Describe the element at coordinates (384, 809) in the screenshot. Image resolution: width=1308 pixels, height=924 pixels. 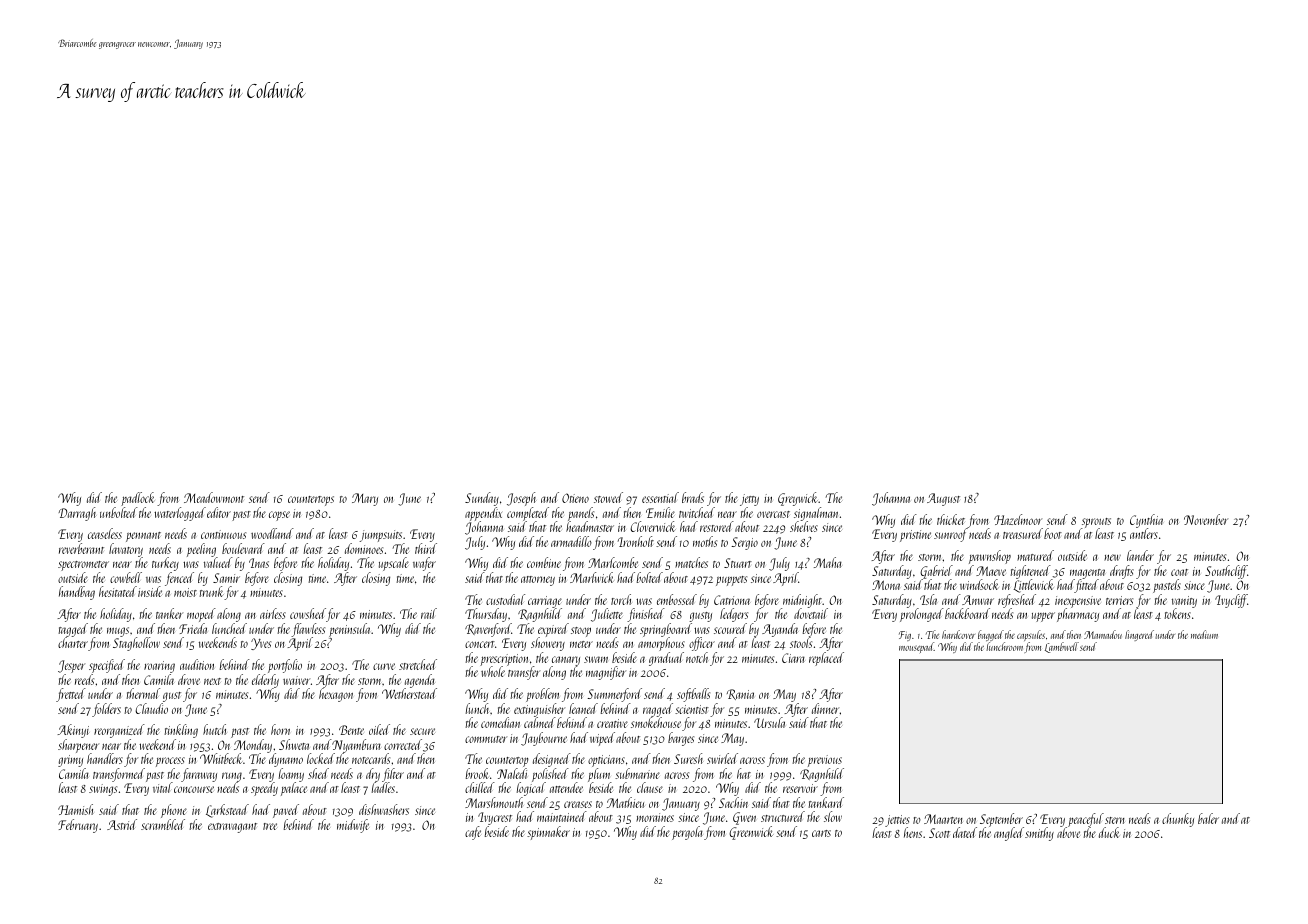
I see `dishwashers` at that location.
